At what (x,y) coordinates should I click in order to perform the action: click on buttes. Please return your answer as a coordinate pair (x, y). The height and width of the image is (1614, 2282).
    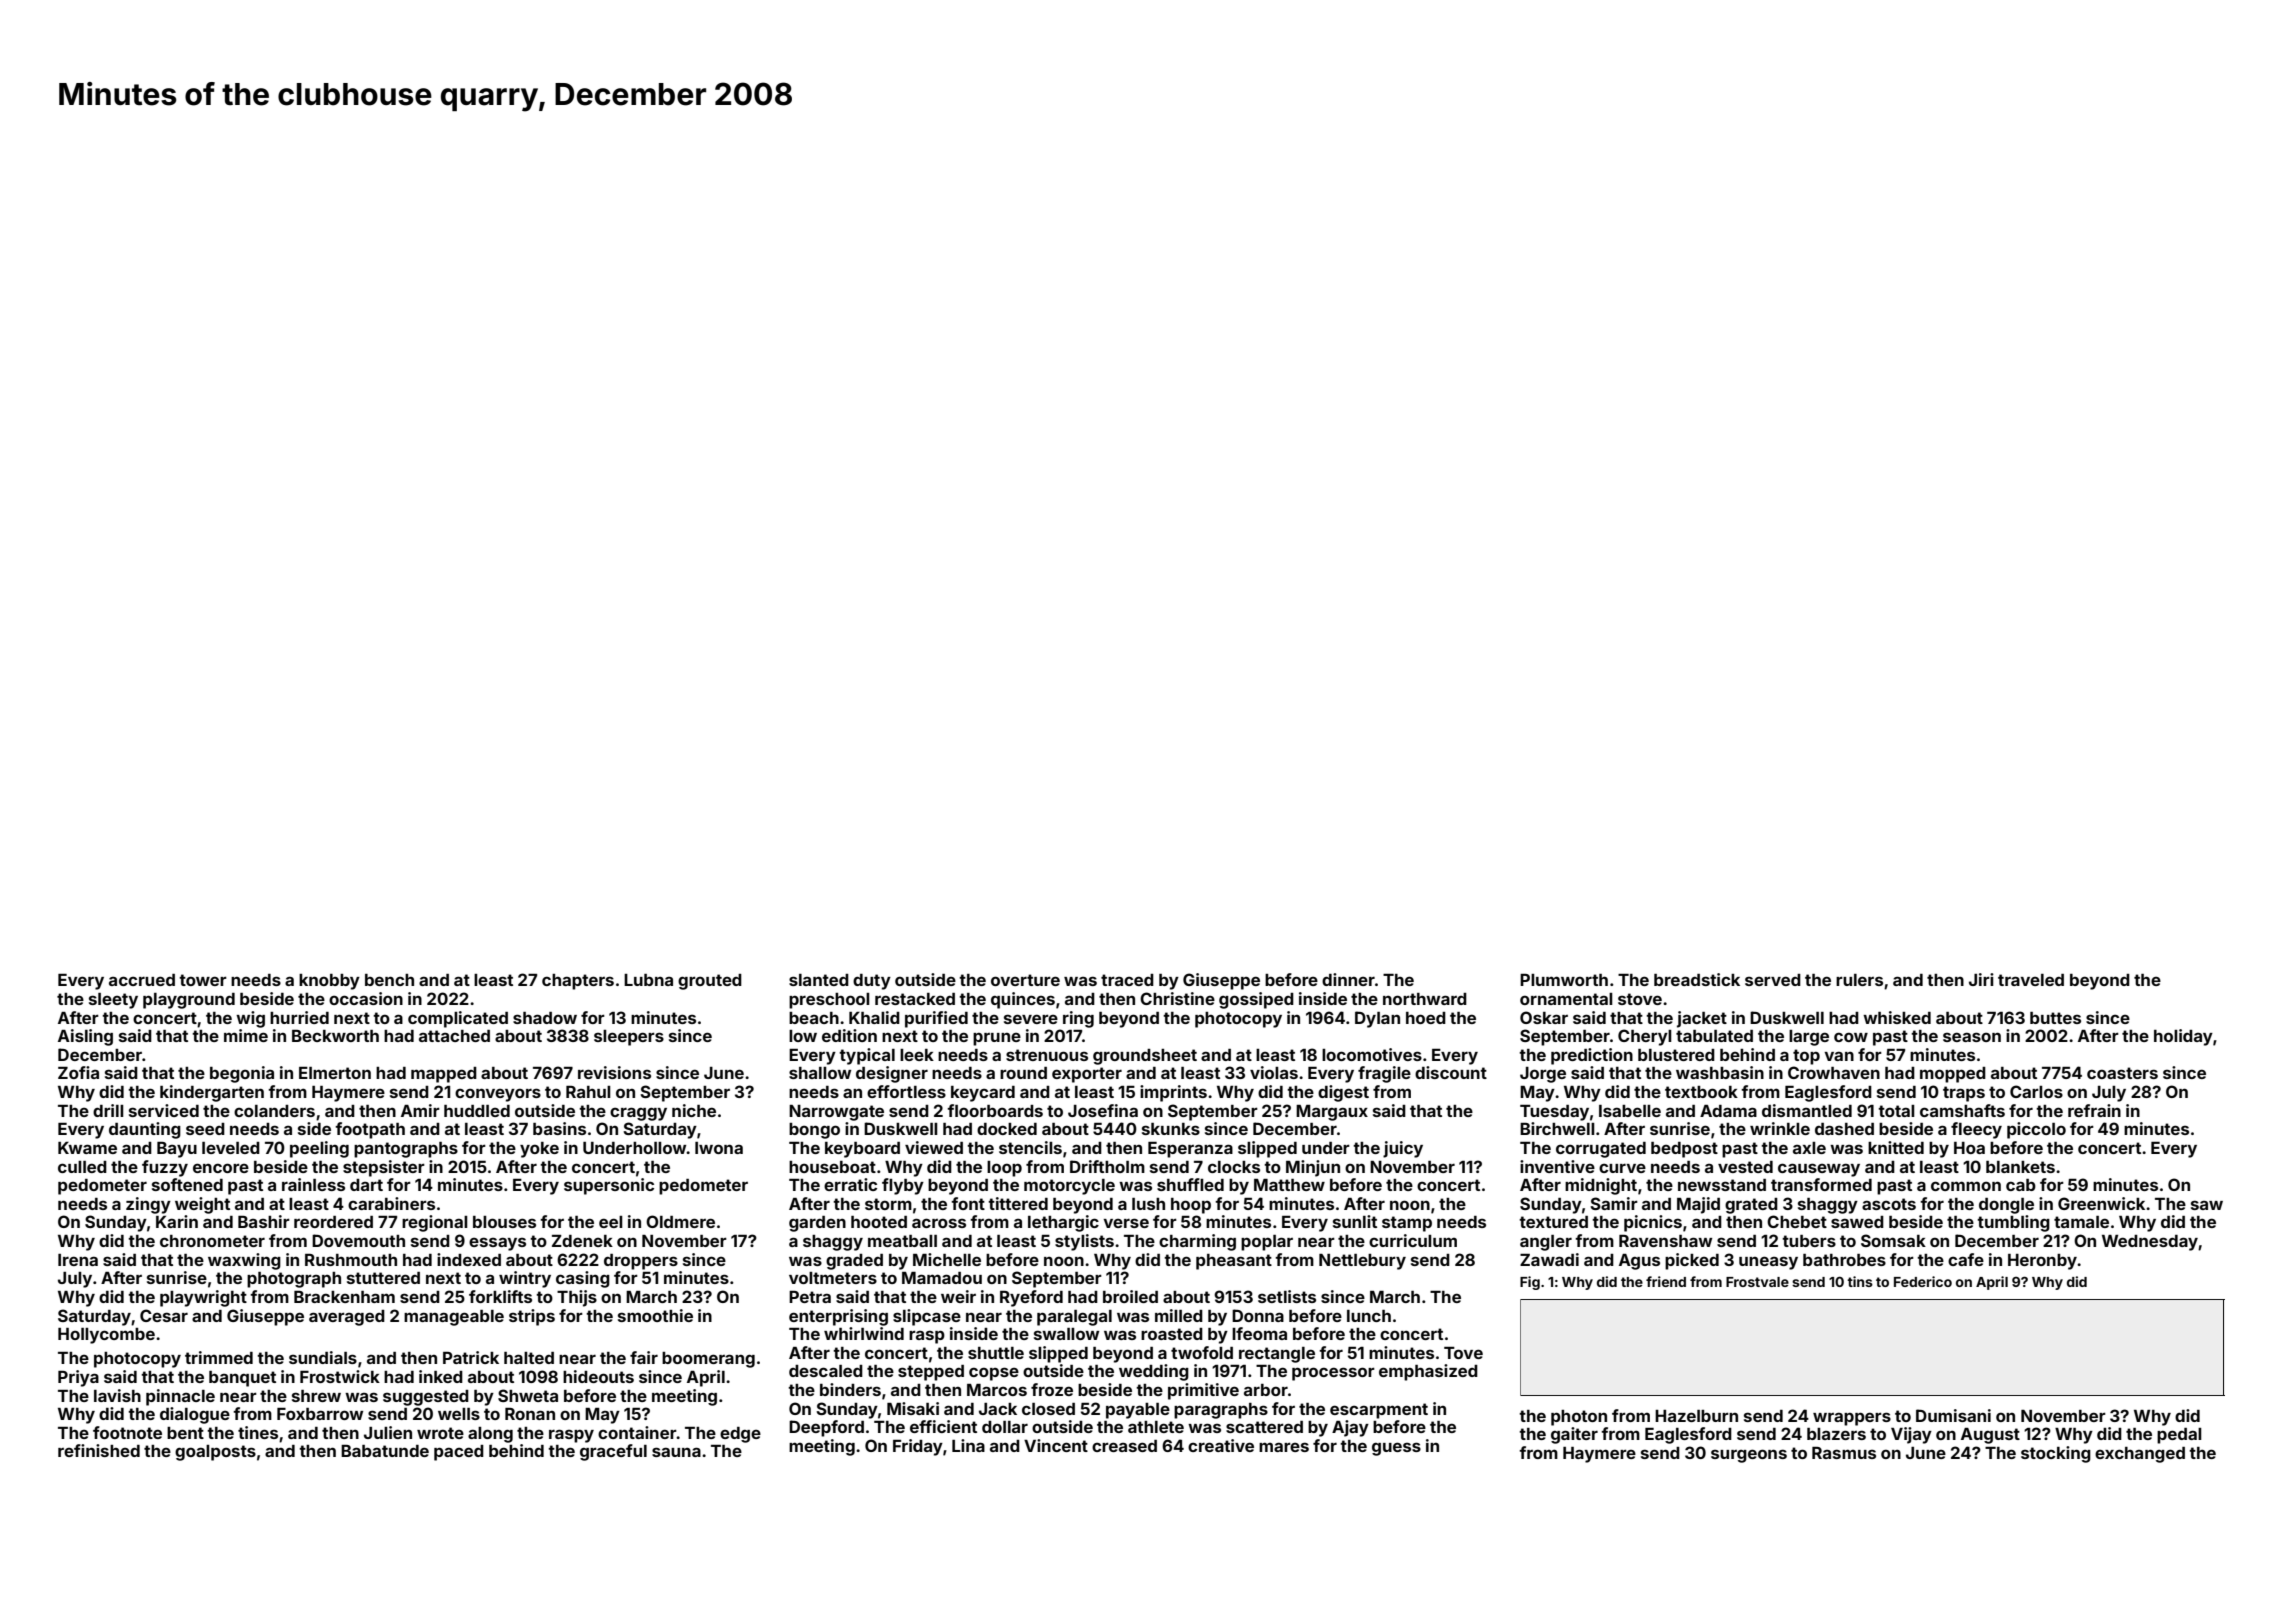
    Looking at the image, I should click on (2055, 1018).
